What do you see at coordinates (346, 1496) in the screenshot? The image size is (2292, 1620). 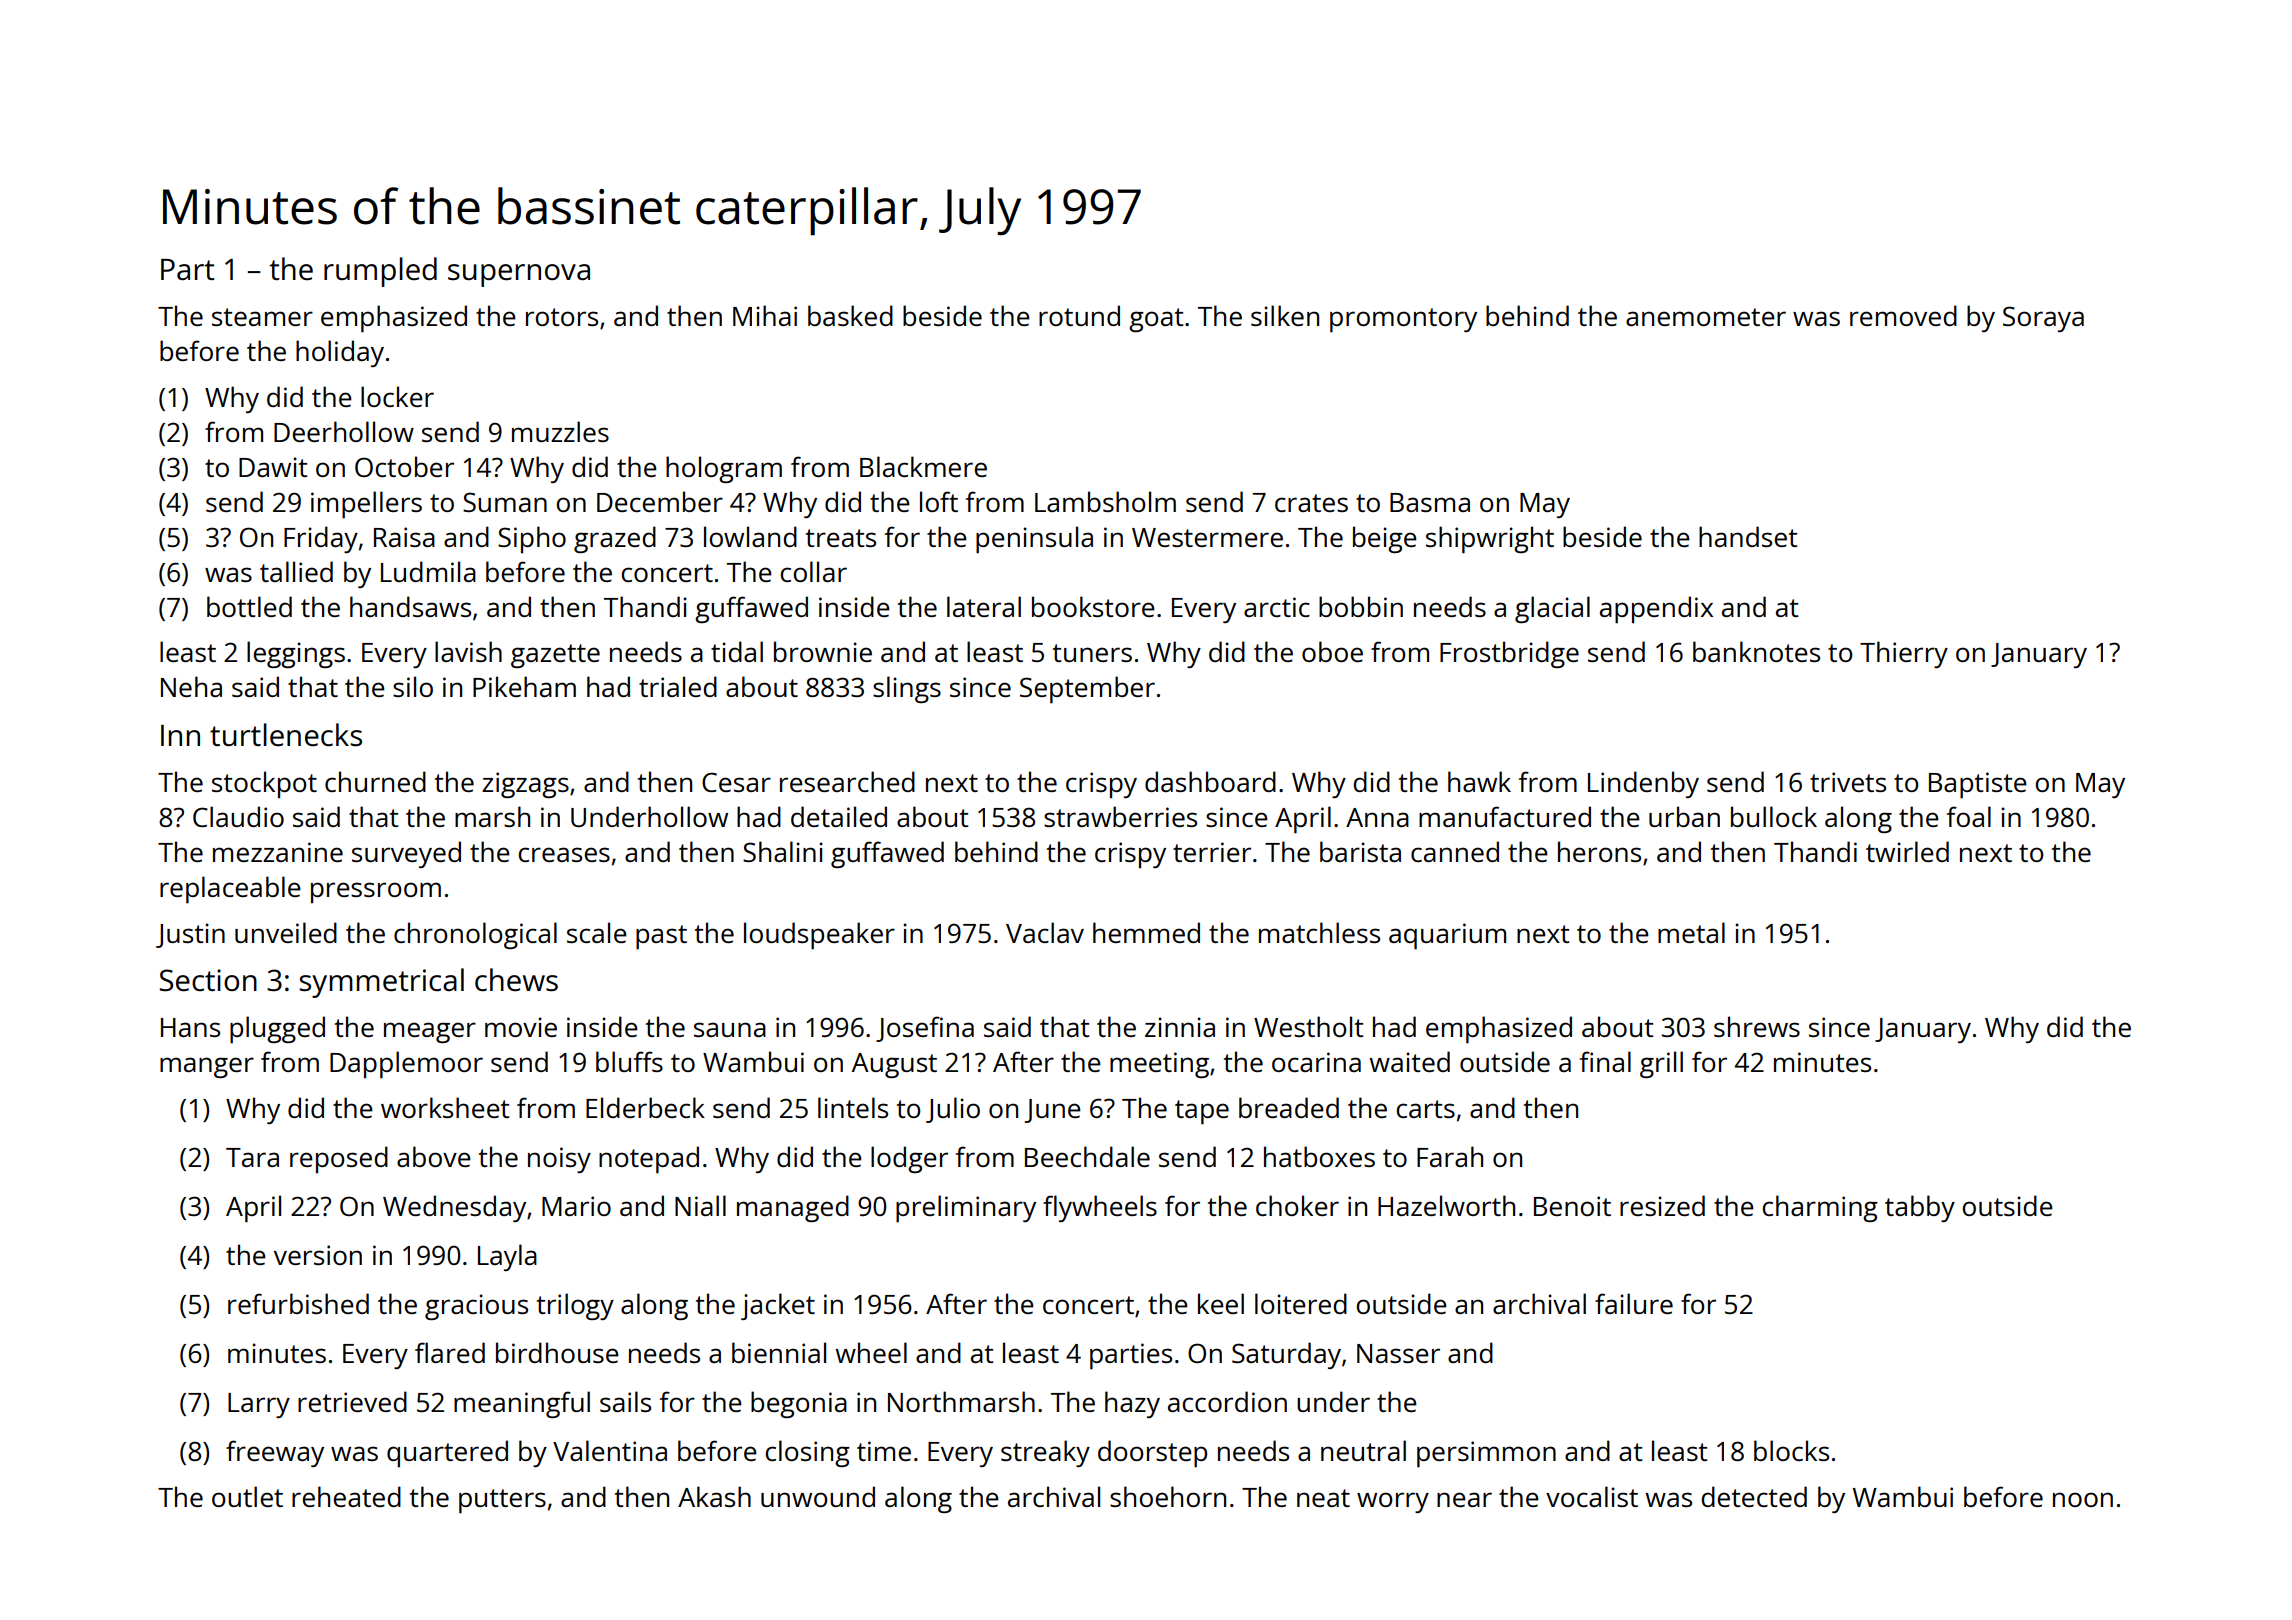 I see `reheated` at bounding box center [346, 1496].
